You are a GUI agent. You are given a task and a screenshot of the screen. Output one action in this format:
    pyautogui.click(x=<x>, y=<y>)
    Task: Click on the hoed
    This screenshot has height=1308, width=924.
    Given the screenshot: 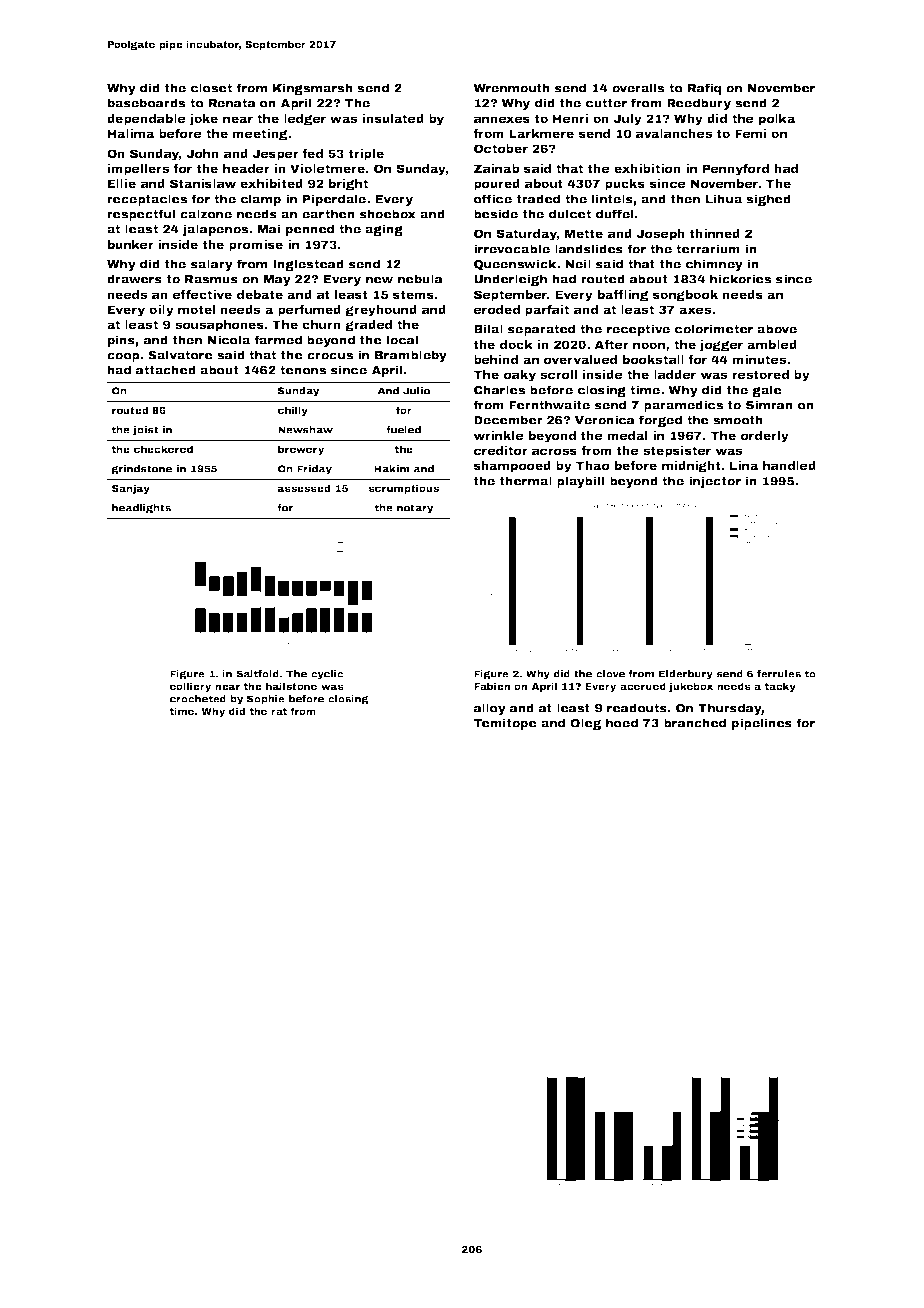 What is the action you would take?
    pyautogui.click(x=622, y=723)
